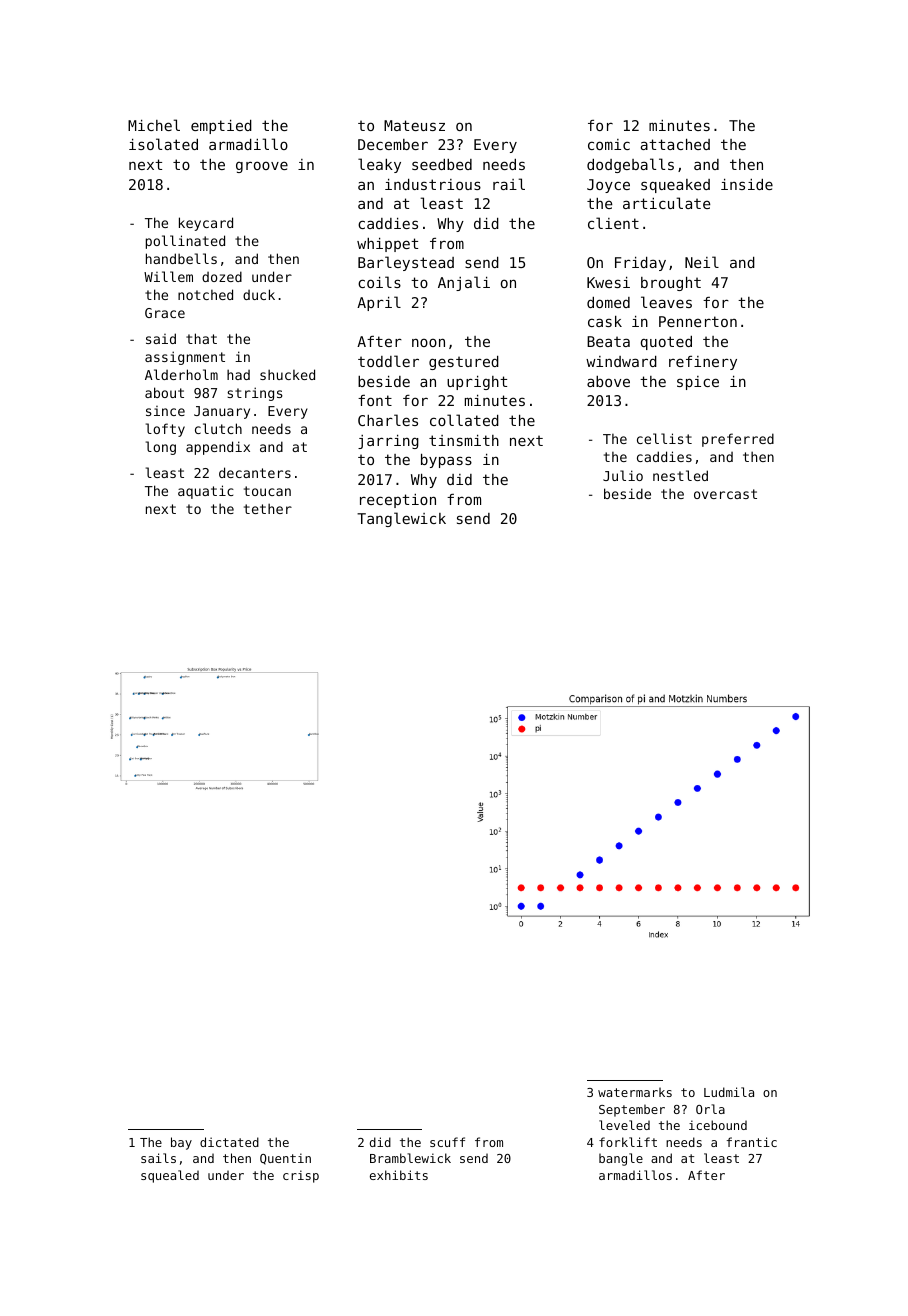 The width and height of the screenshot is (908, 1316). Describe the element at coordinates (729, 1092) in the screenshot. I see `Ludmila` at that location.
